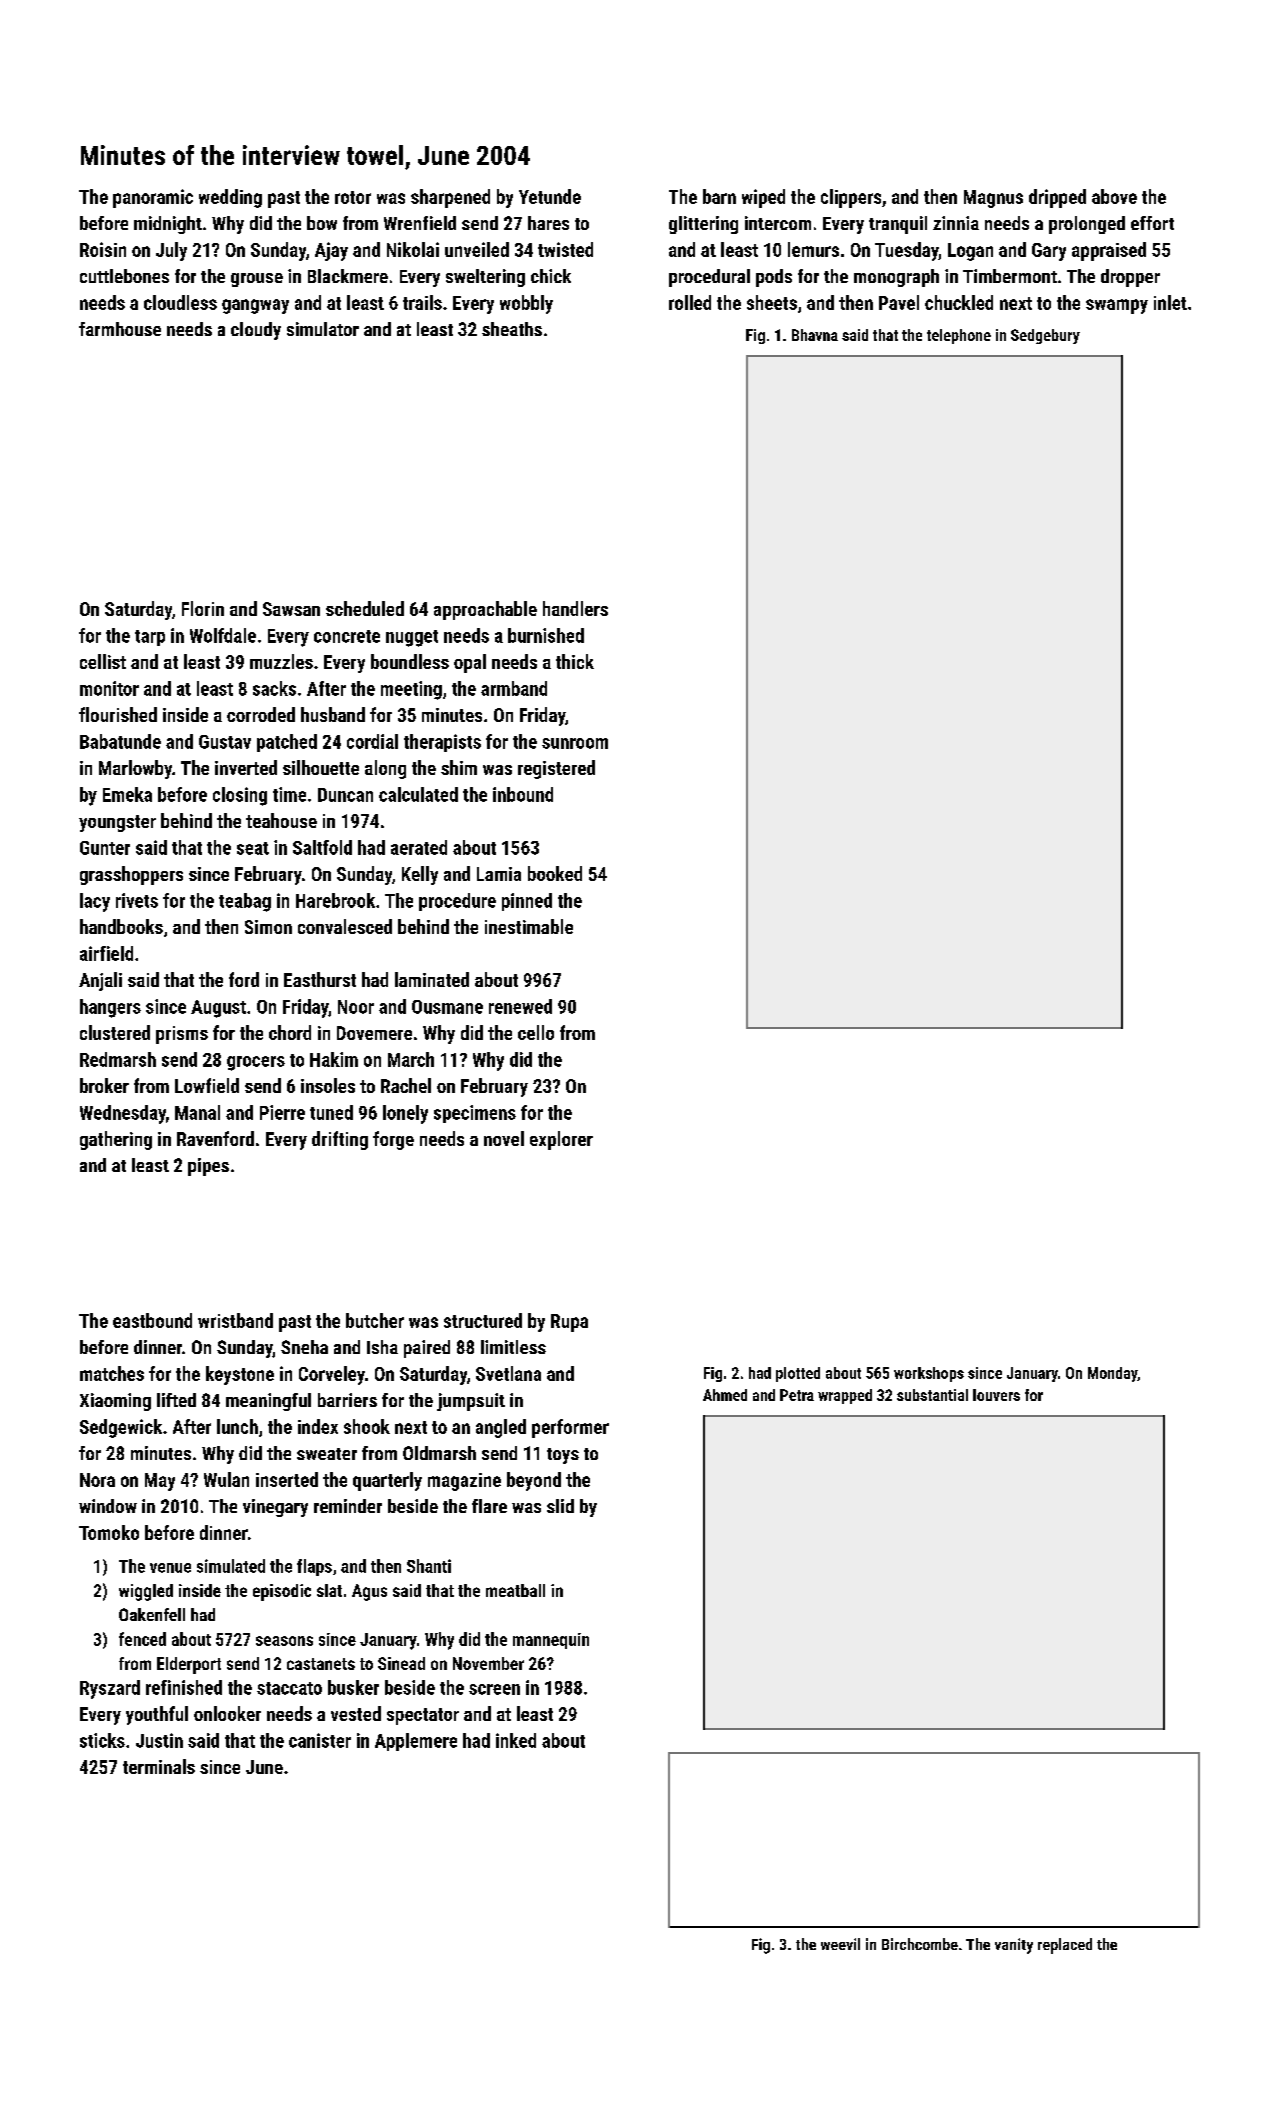 The height and width of the document is (2107, 1279). What do you see at coordinates (256, 331) in the document?
I see `cloudy` at bounding box center [256, 331].
